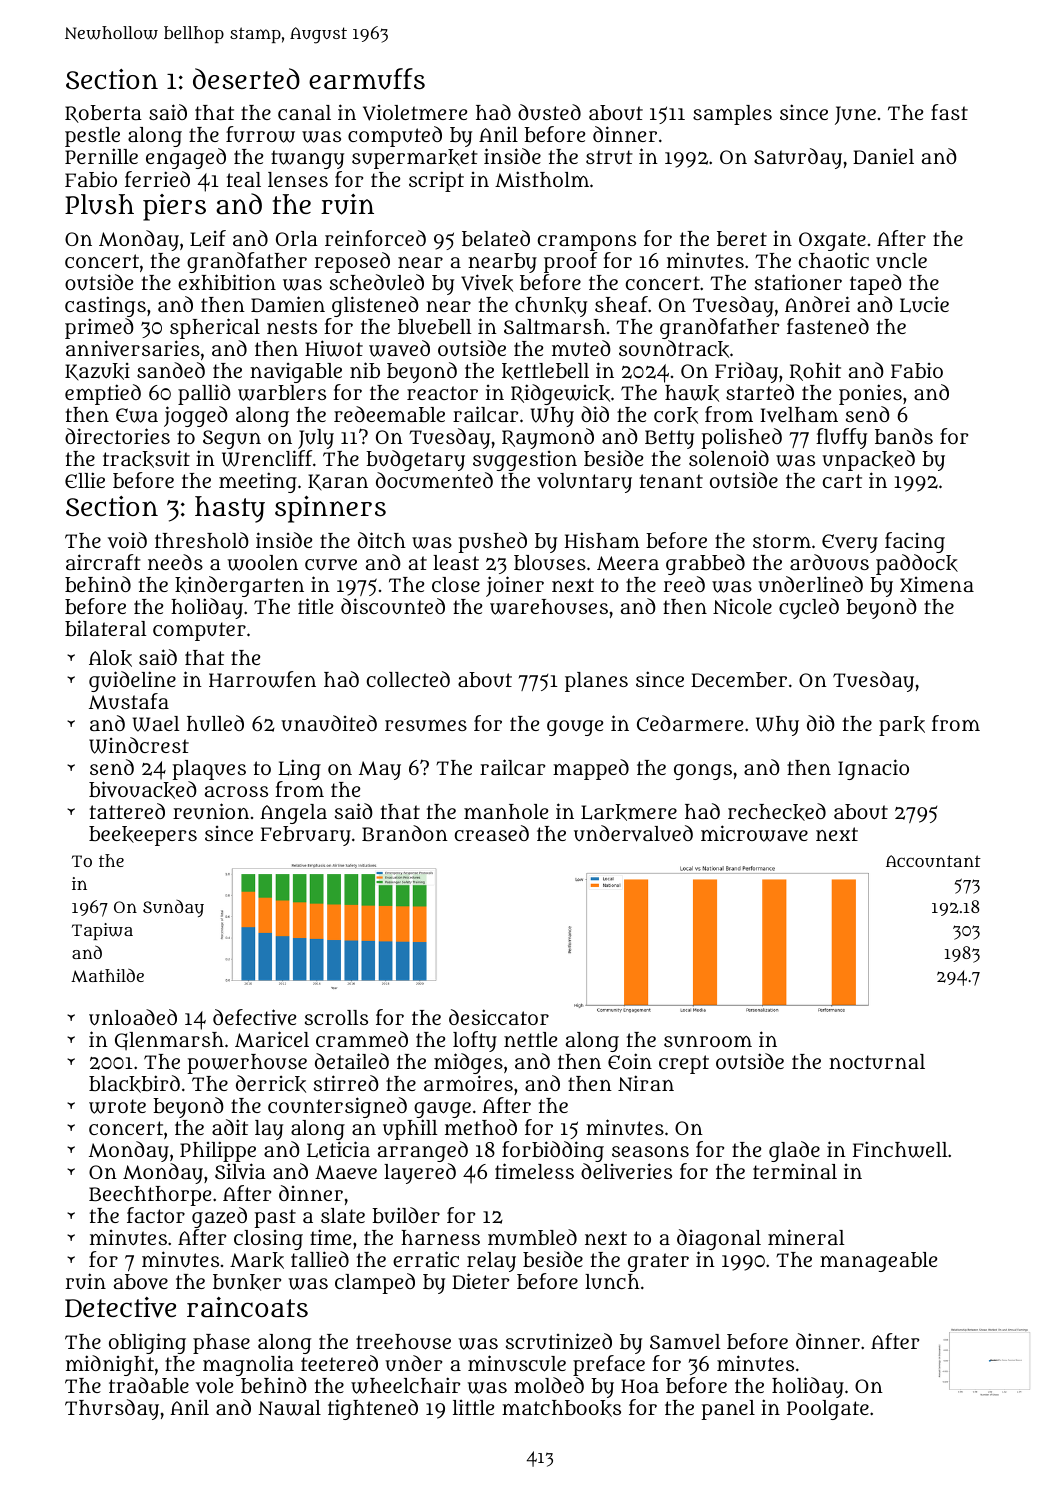  I want to click on Larkmere, so click(629, 812).
